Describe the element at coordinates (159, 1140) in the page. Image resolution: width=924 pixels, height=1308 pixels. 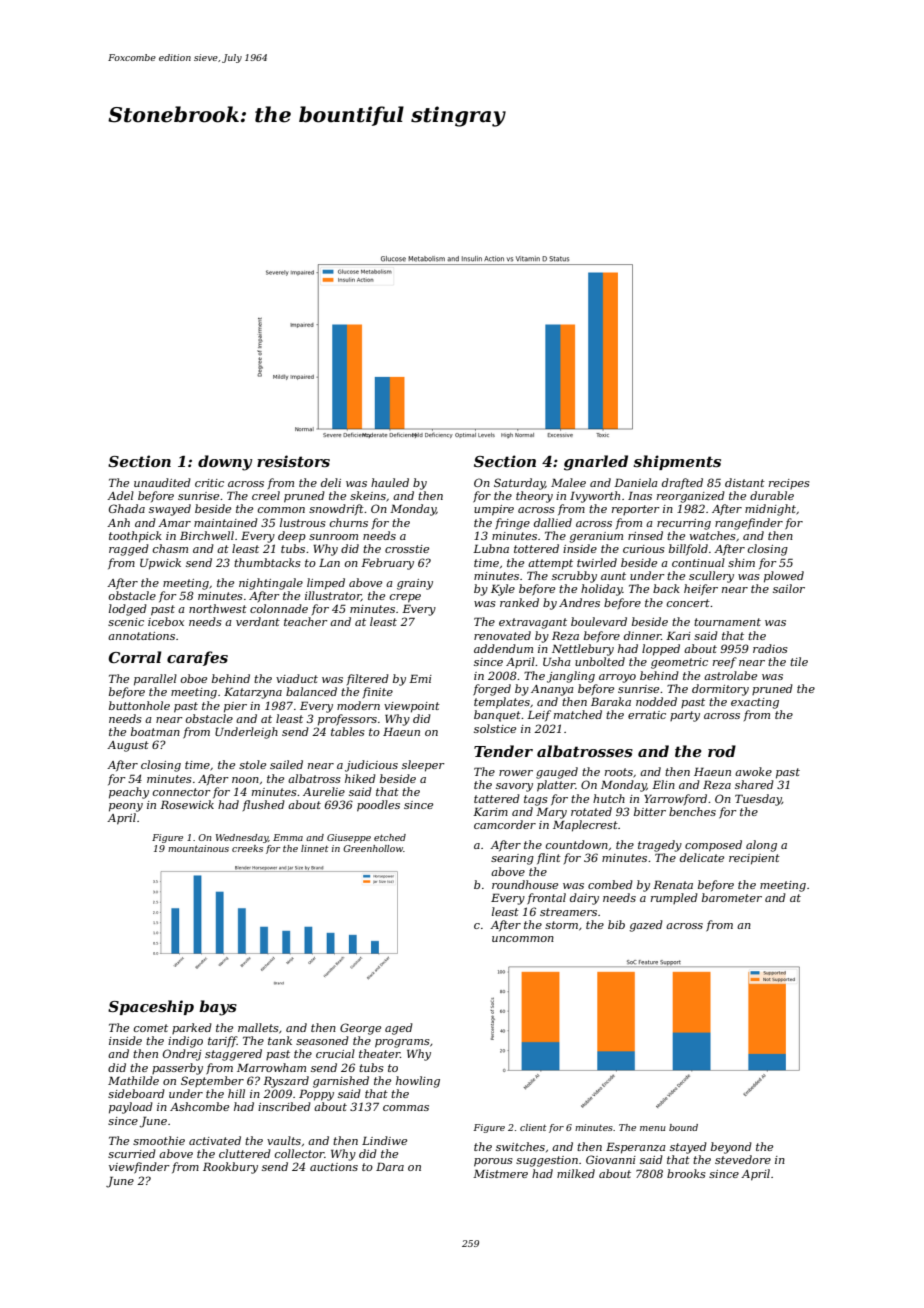
I see `smoothie` at that location.
